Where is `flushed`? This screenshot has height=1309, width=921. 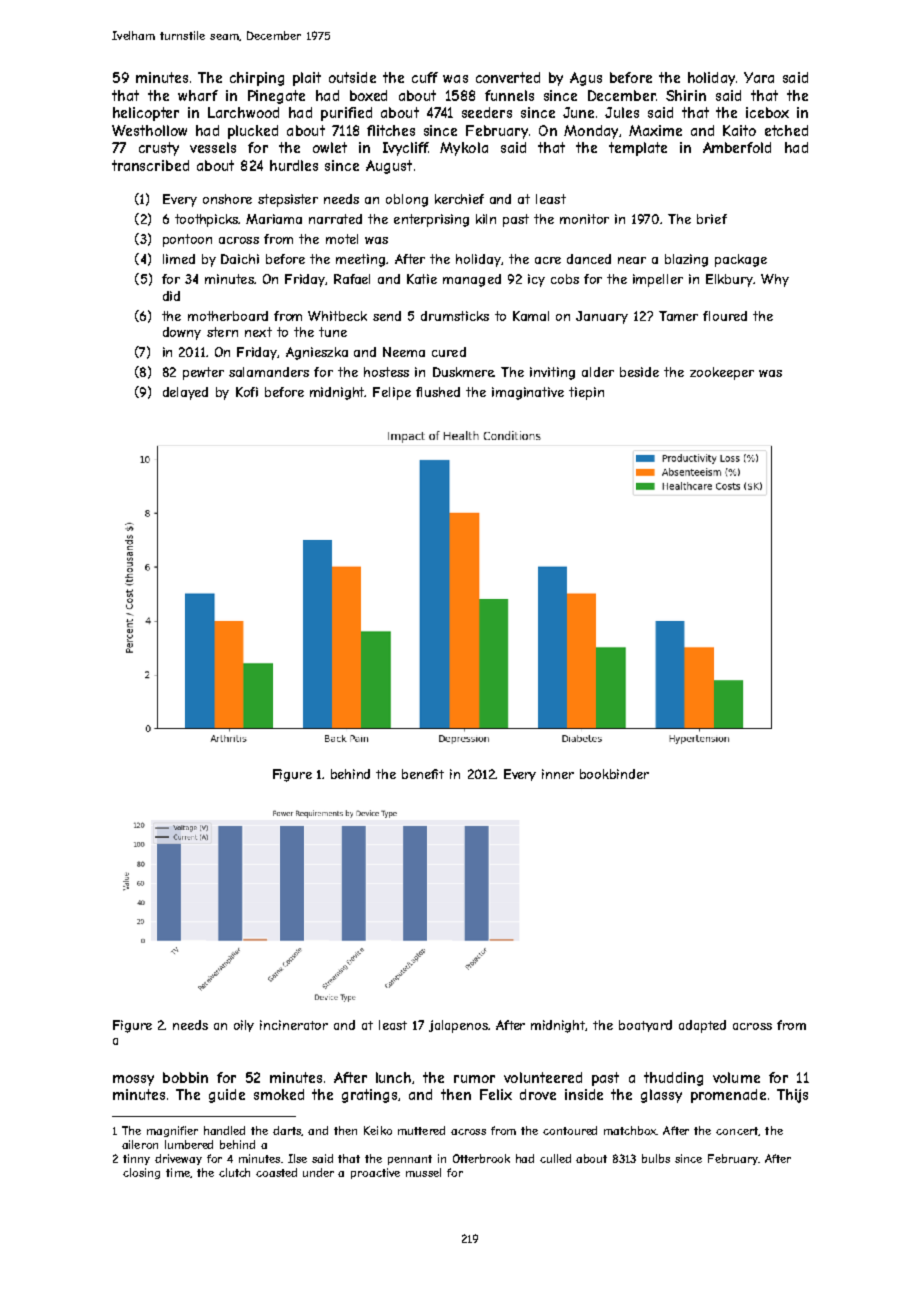
flushed is located at coordinates (438, 392).
